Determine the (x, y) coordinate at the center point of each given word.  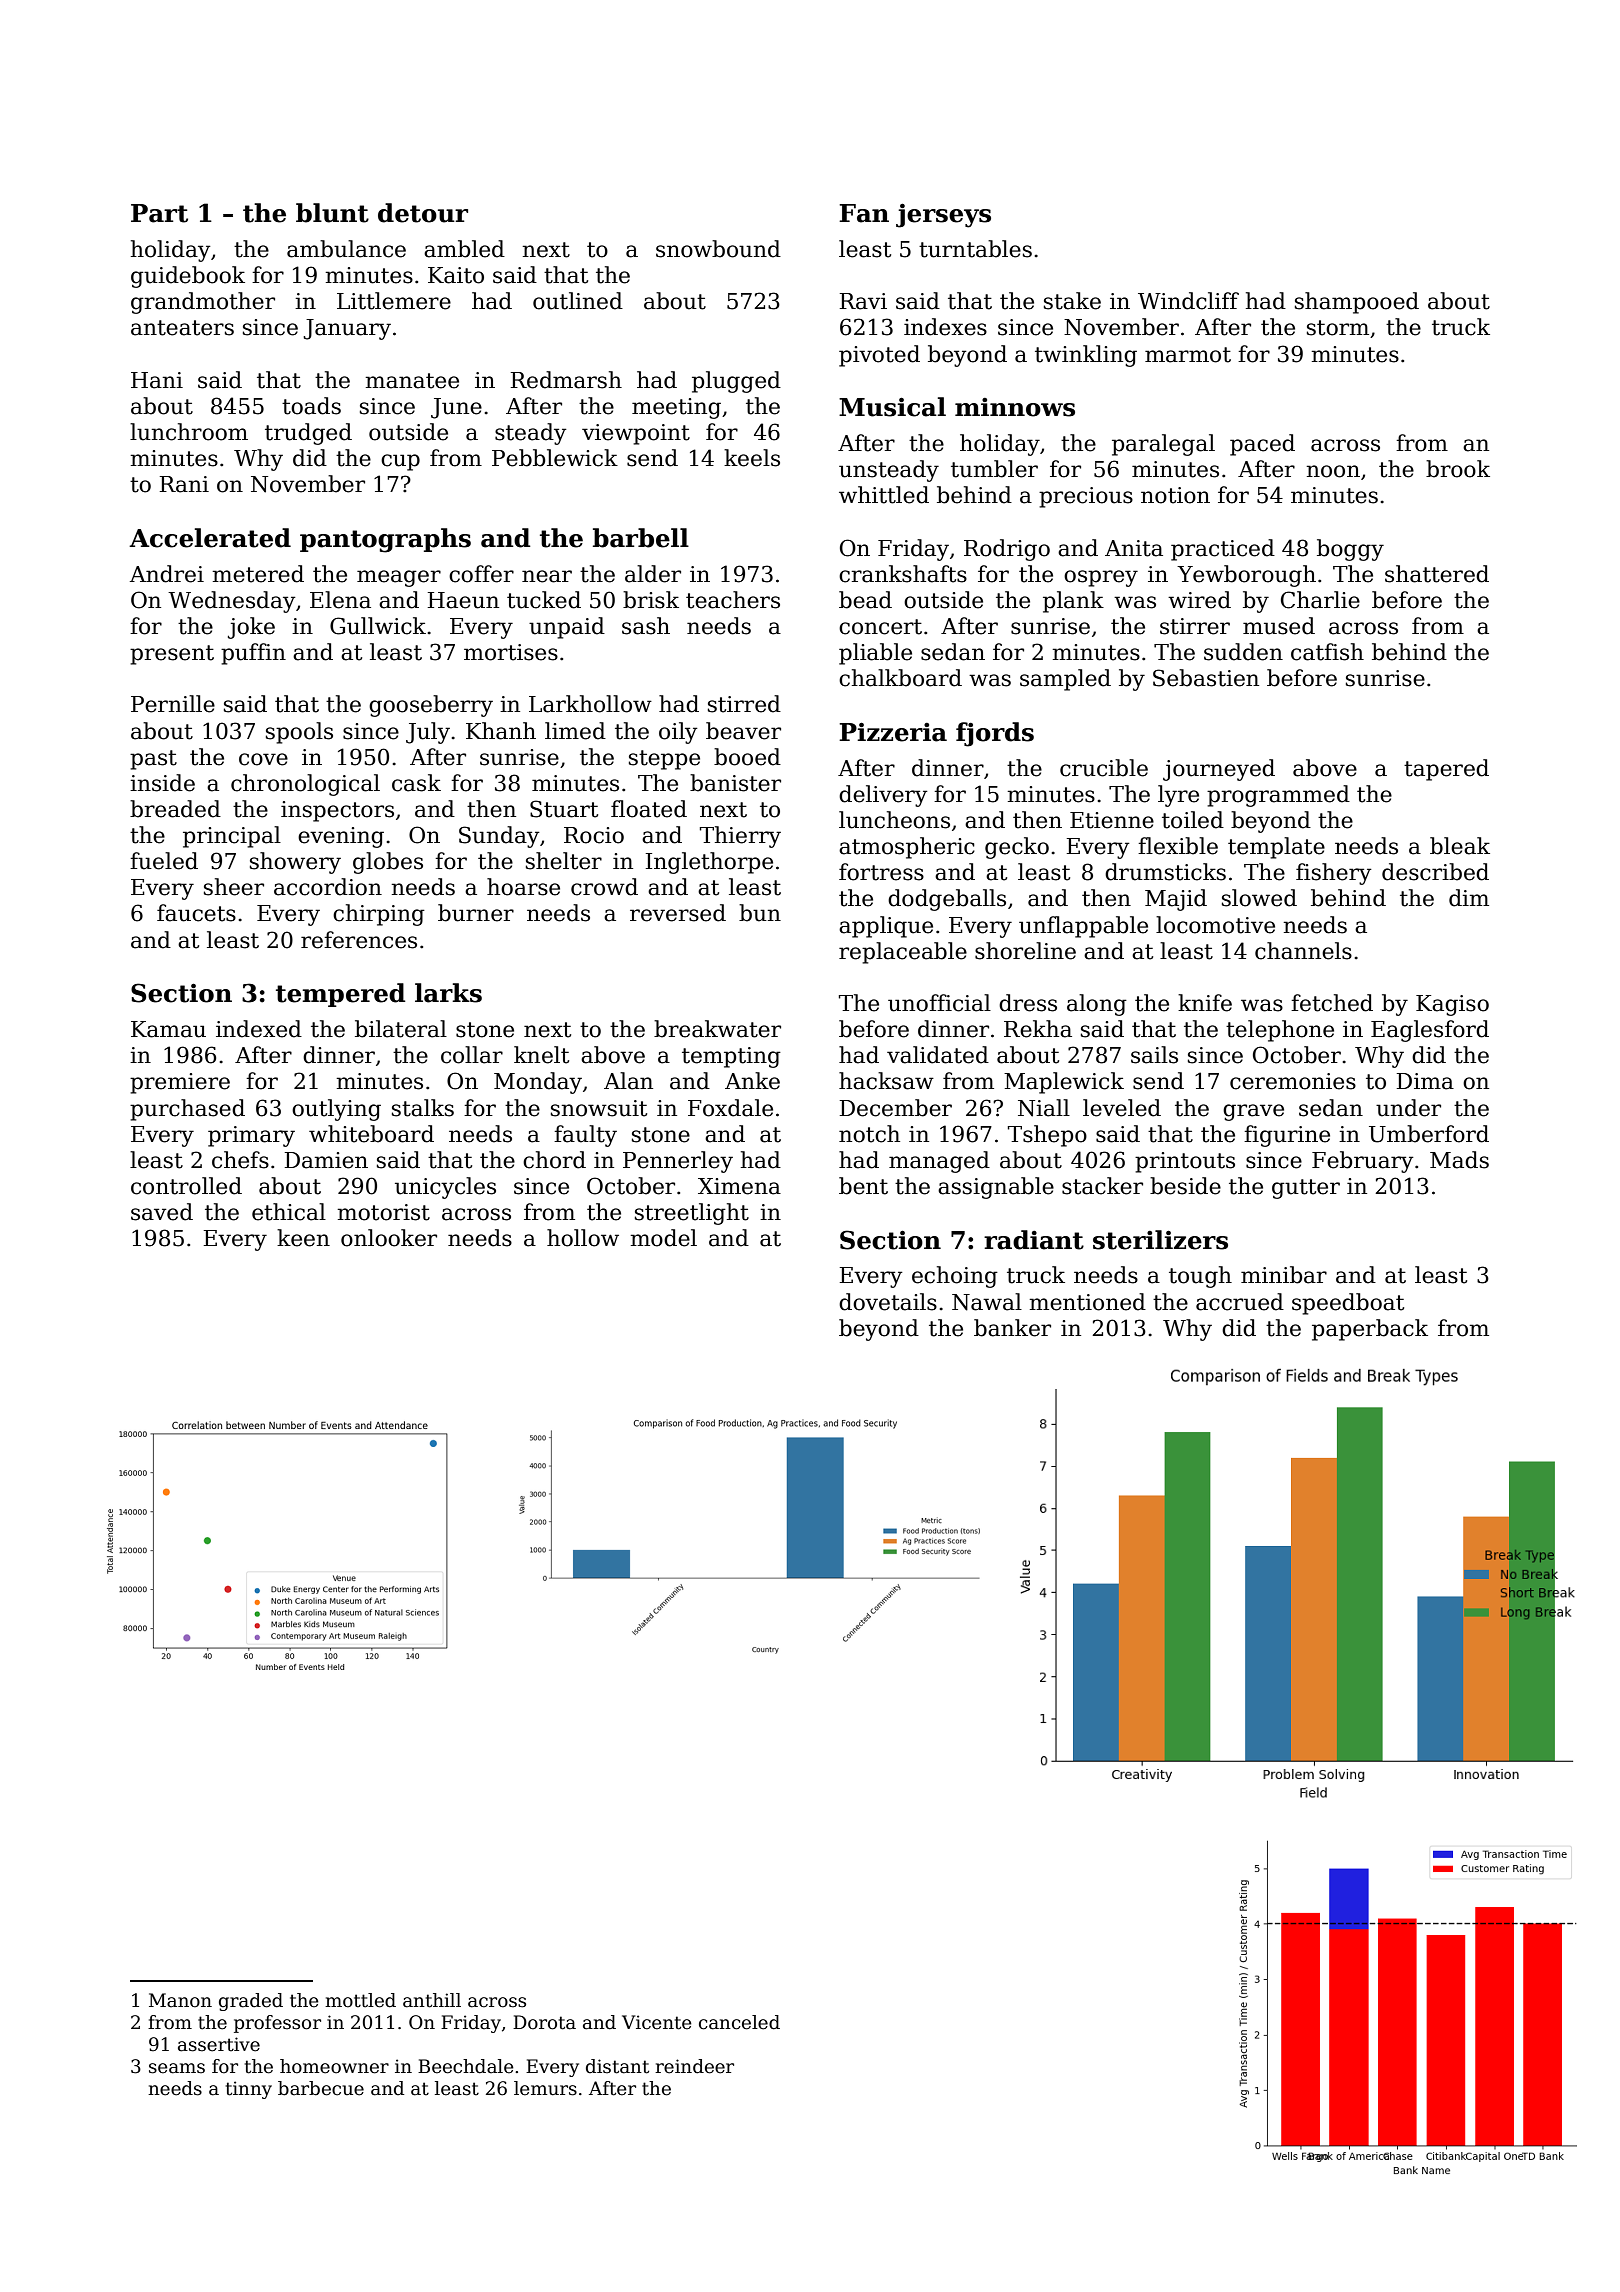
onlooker (389, 1238)
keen (303, 1238)
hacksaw (886, 1081)
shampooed (1357, 303)
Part (159, 213)
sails (1154, 1055)
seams (177, 2068)
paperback (1370, 1330)
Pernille (173, 704)
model (664, 1238)
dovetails (888, 1302)
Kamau (168, 1029)
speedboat (1348, 1304)
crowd (604, 887)
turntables (975, 249)
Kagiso (1452, 1005)
